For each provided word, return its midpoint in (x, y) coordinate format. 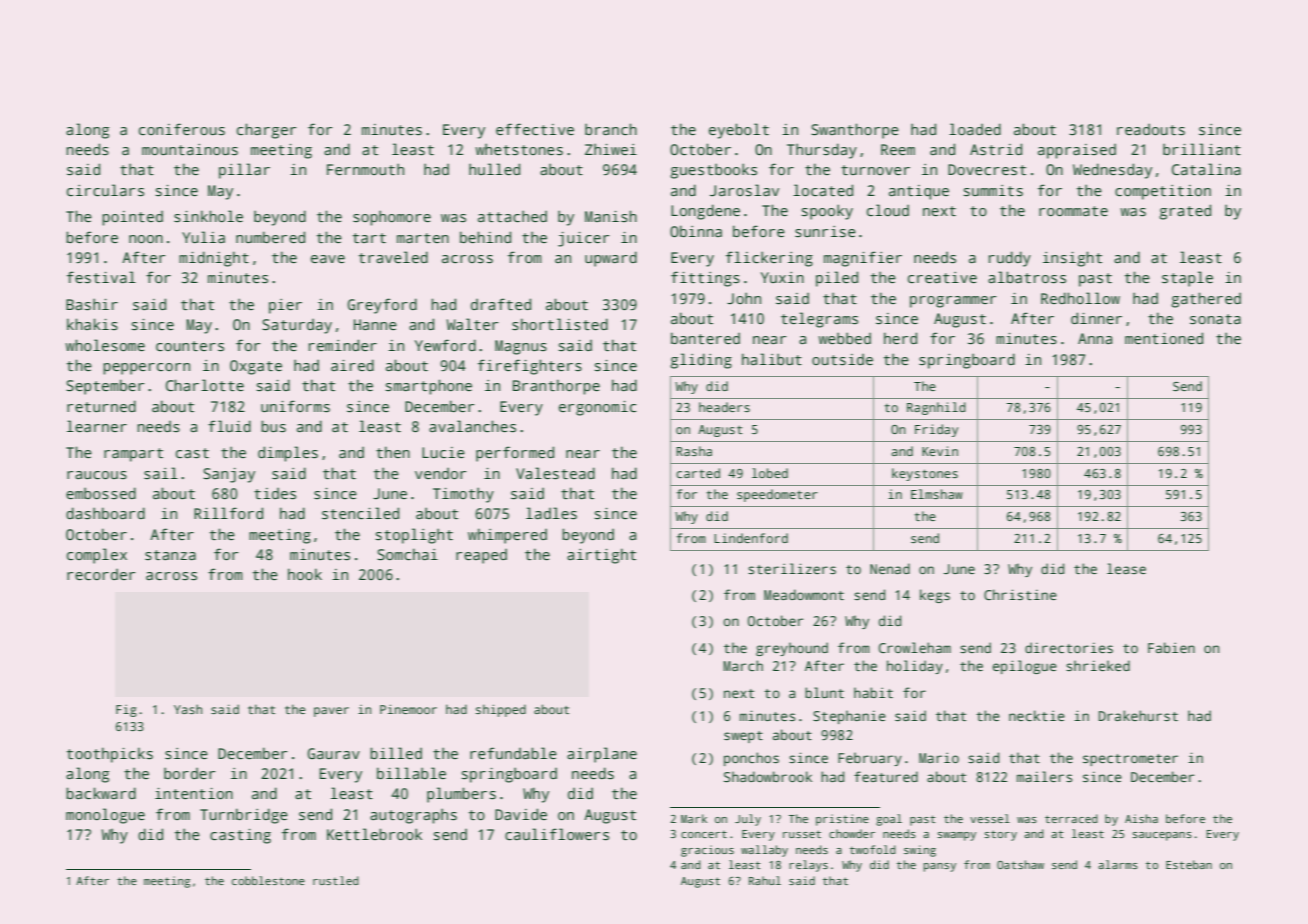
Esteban (1189, 864)
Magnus (521, 347)
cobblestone (268, 880)
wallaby (764, 851)
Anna (1095, 338)
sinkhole (208, 216)
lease (1126, 568)
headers (724, 407)
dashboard (105, 513)
